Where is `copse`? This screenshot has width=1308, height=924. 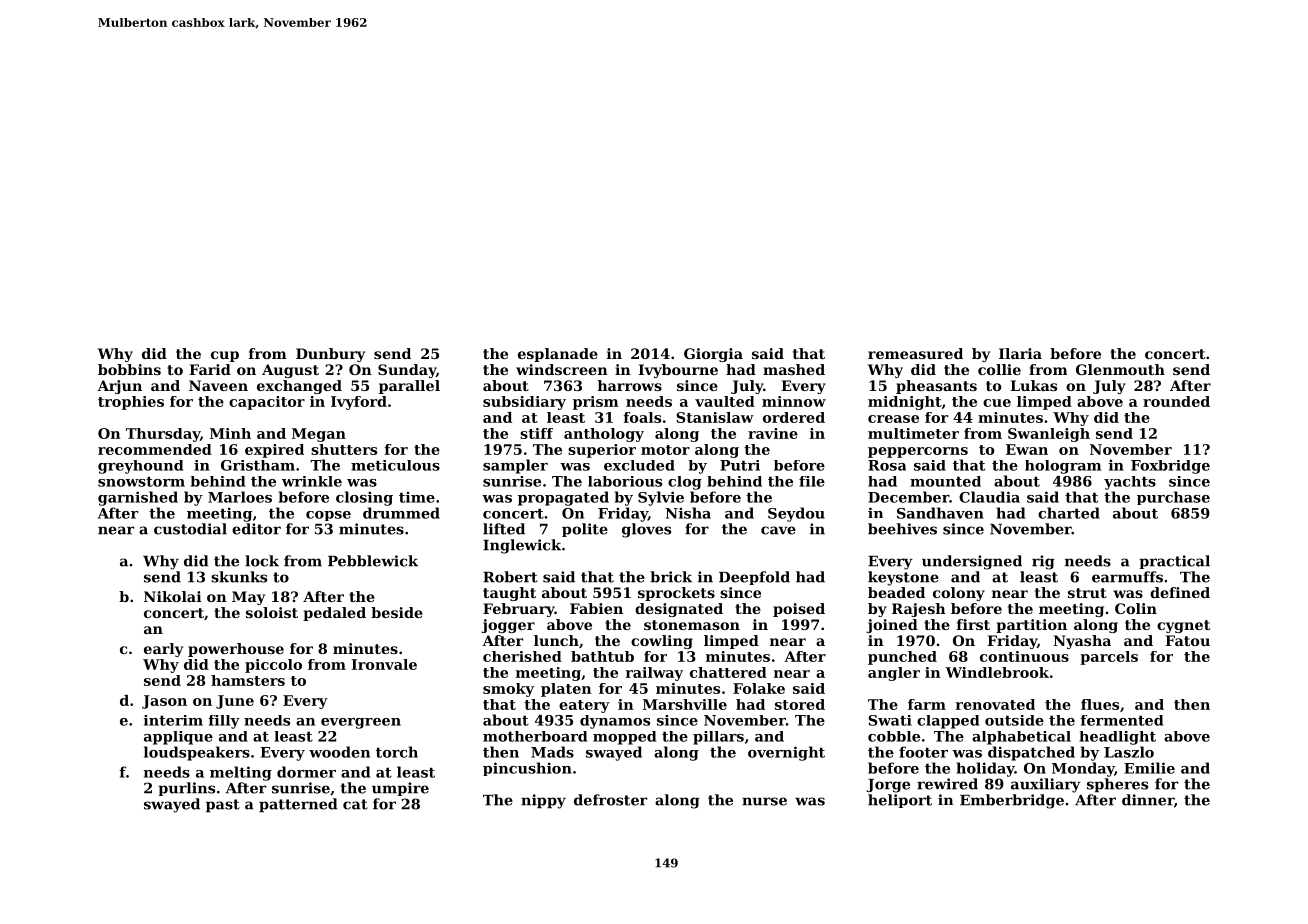 copse is located at coordinates (328, 516).
